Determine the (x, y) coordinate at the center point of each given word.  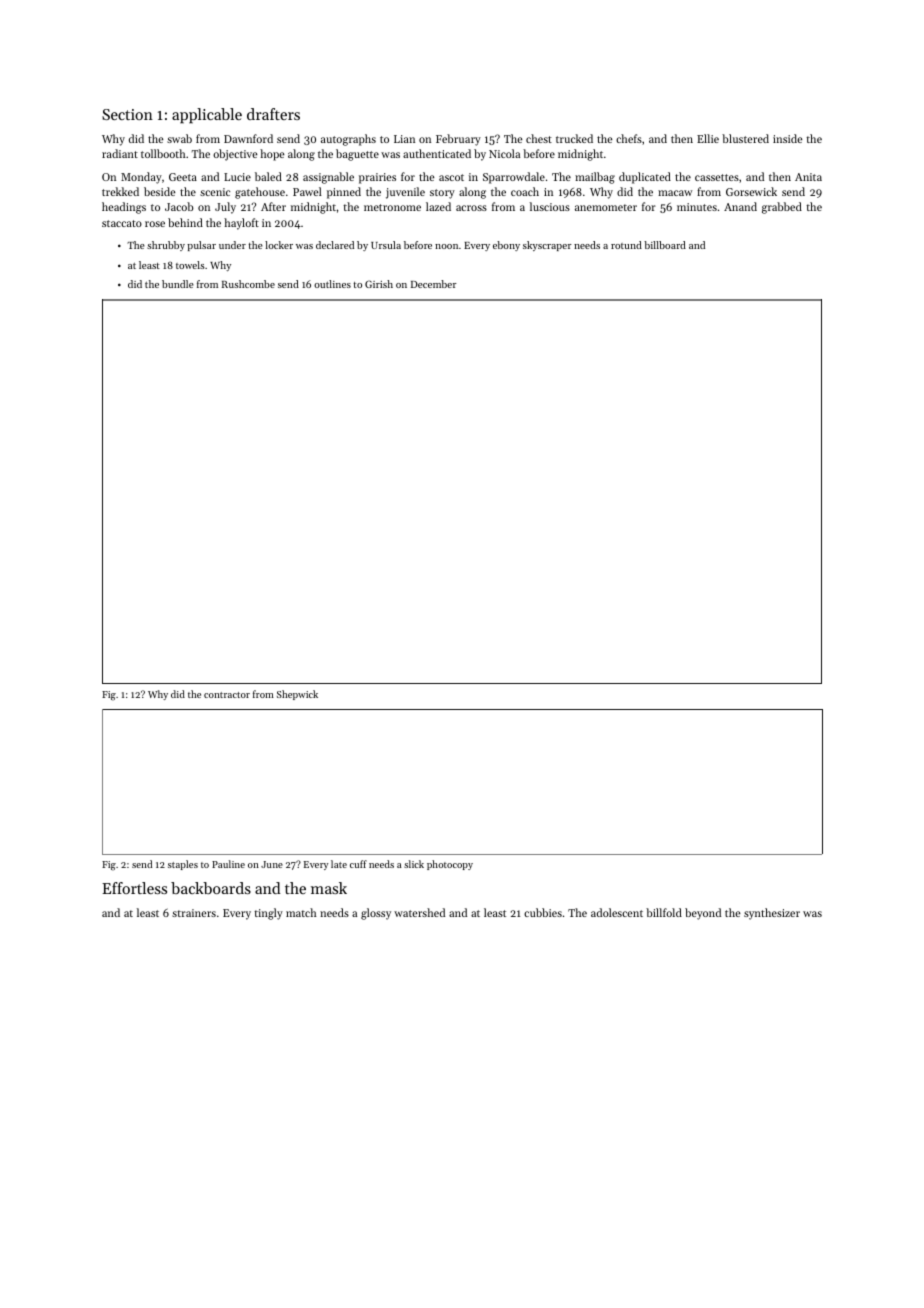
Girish (379, 284)
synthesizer (772, 914)
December (434, 284)
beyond (703, 914)
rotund (626, 245)
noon (446, 246)
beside (159, 191)
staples (183, 865)
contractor (227, 695)
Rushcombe (248, 284)
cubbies (543, 912)
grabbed (782, 208)
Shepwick (297, 695)
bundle (178, 284)
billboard (665, 245)
